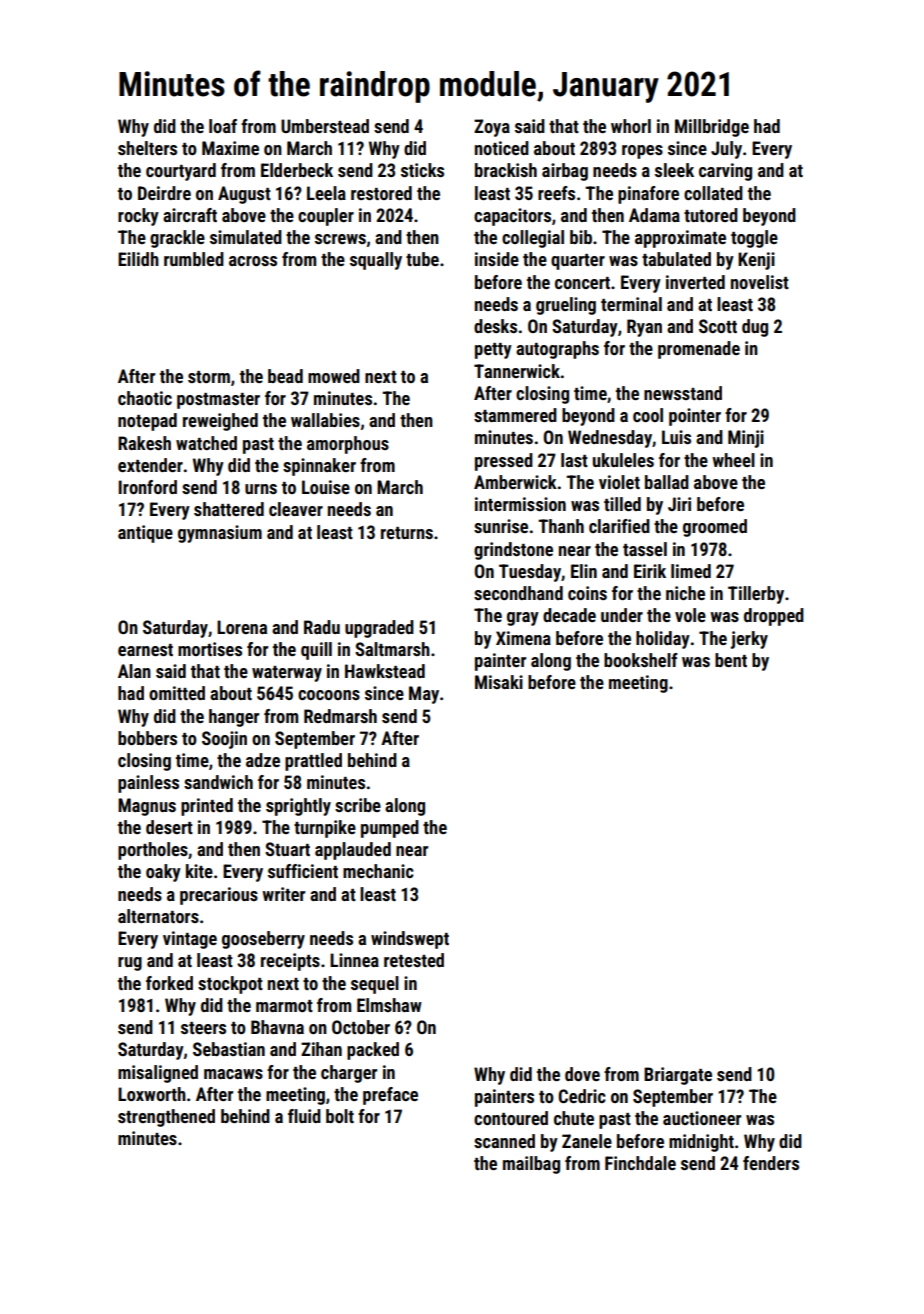 This image has height=1314, width=924. What do you see at coordinates (497, 259) in the image?
I see `inside` at bounding box center [497, 259].
